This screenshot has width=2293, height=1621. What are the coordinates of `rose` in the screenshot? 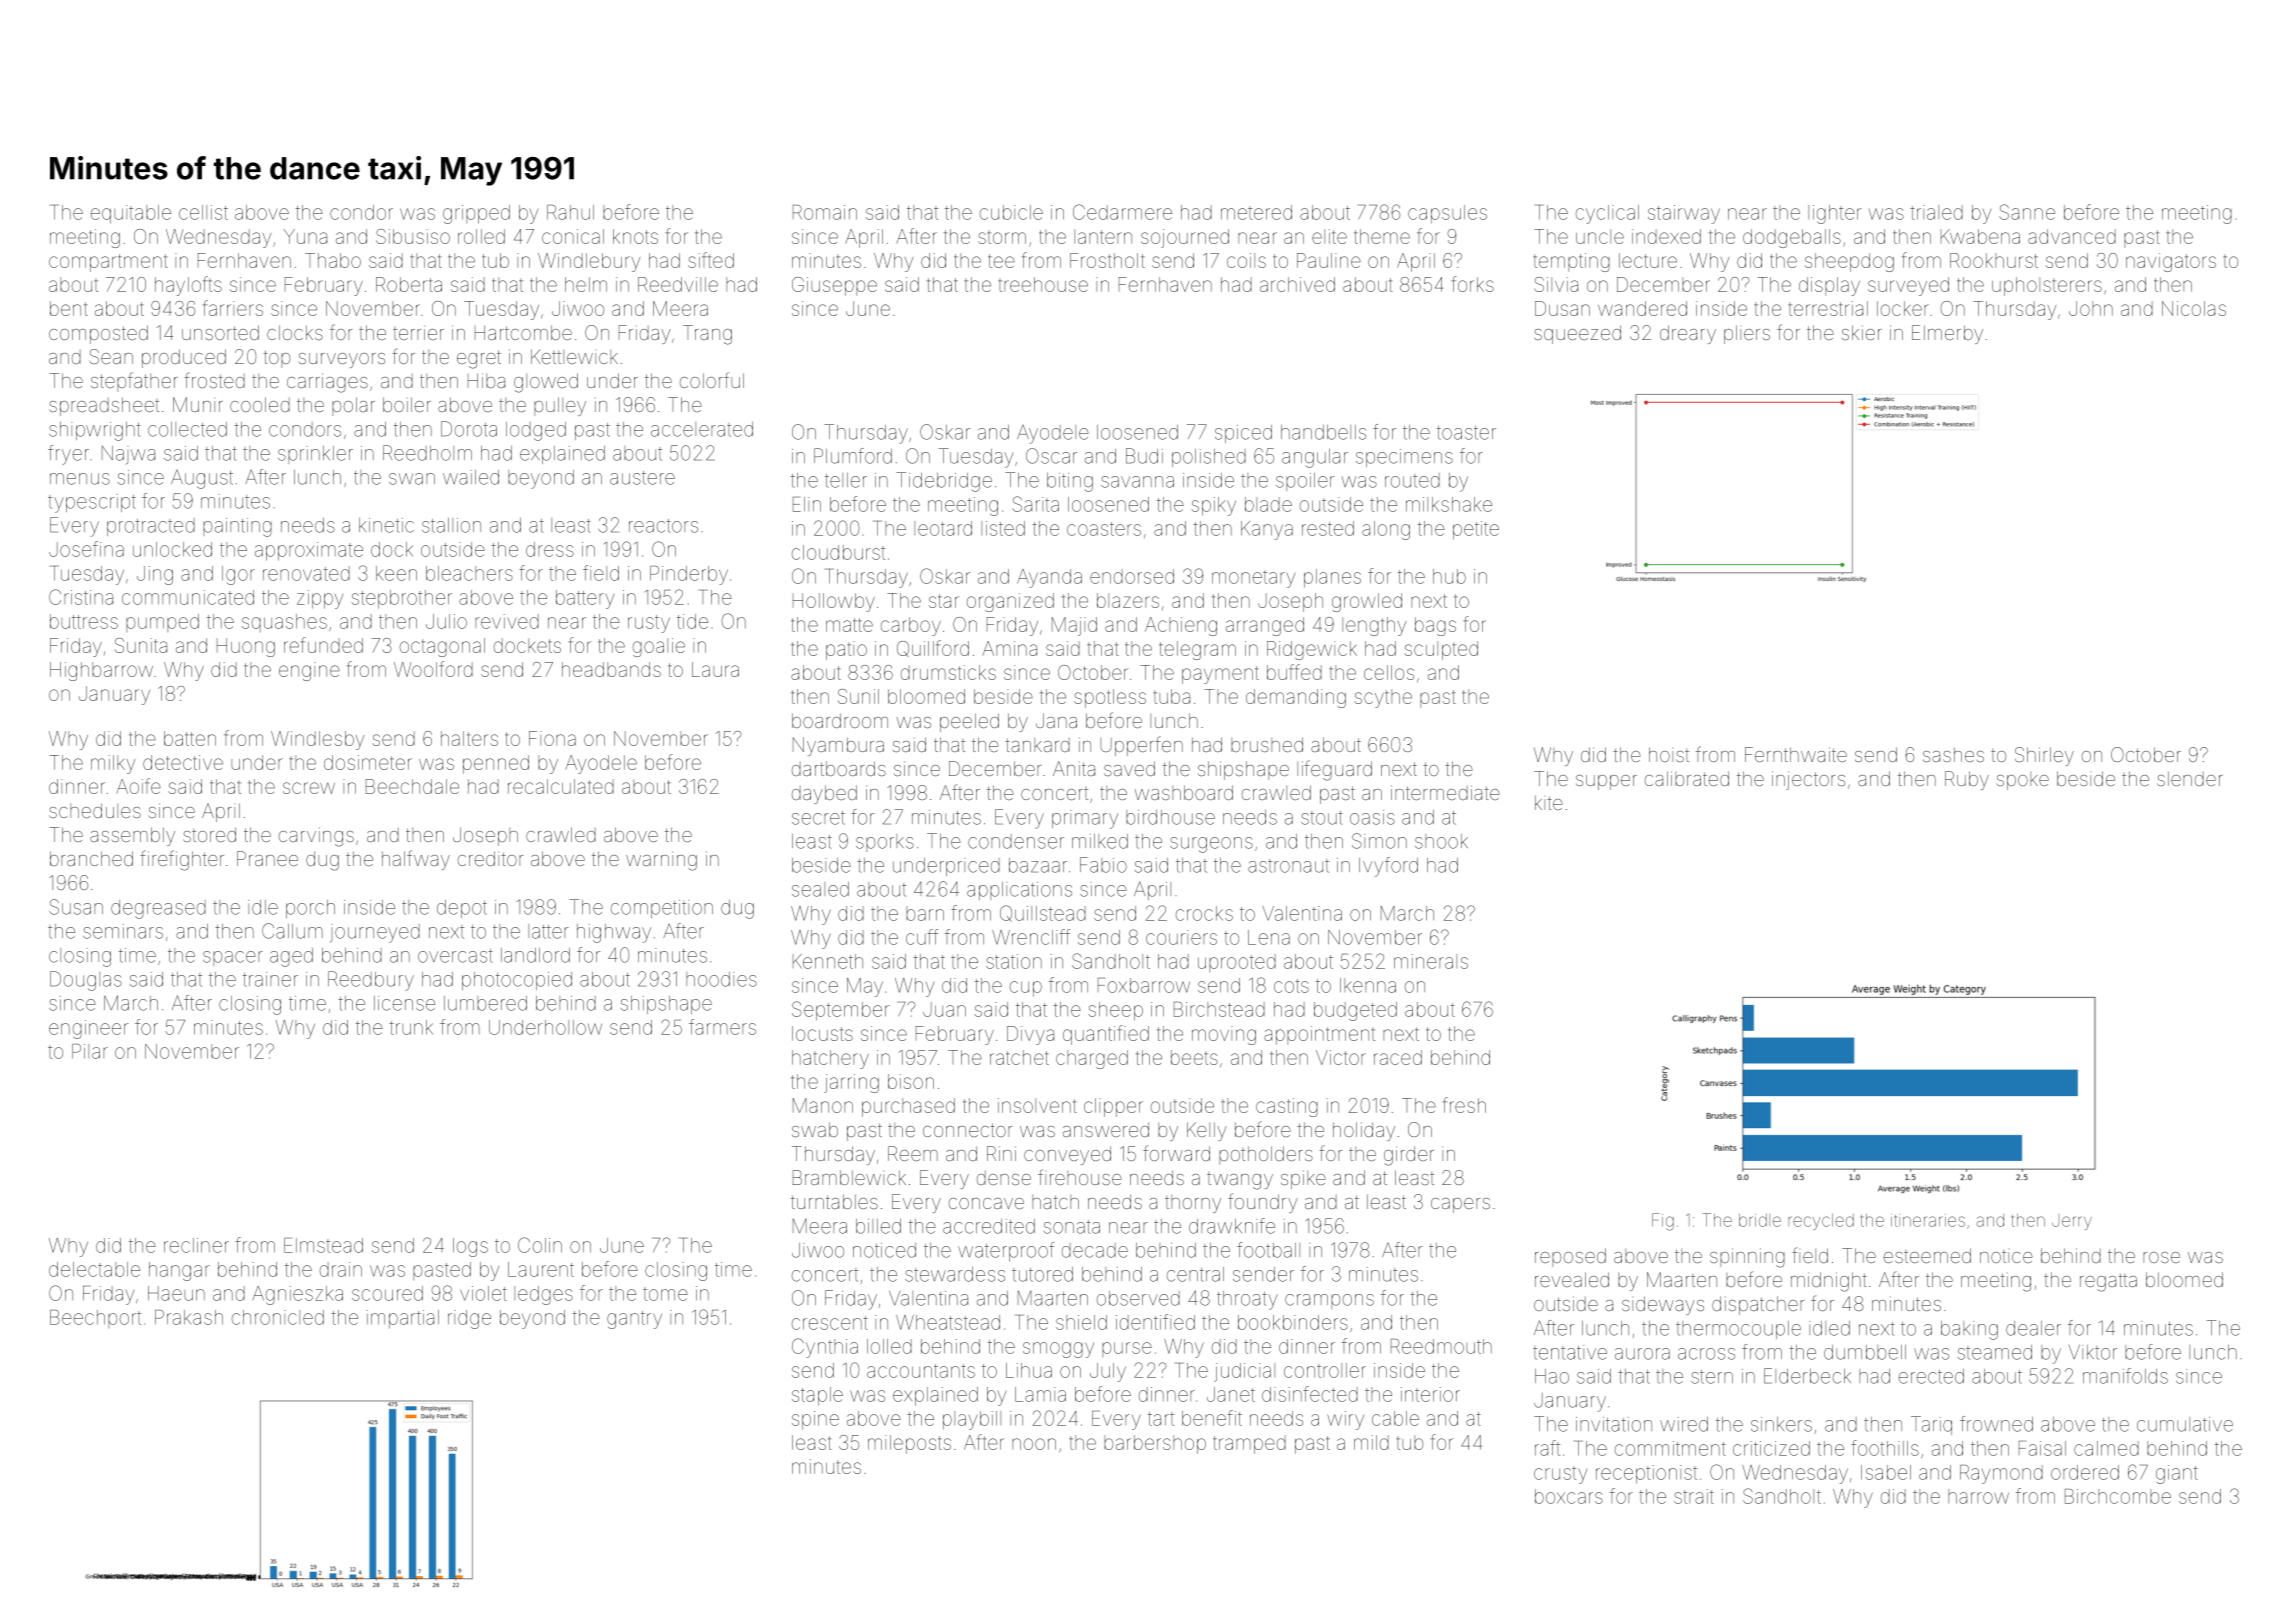 It's located at (2161, 1257).
